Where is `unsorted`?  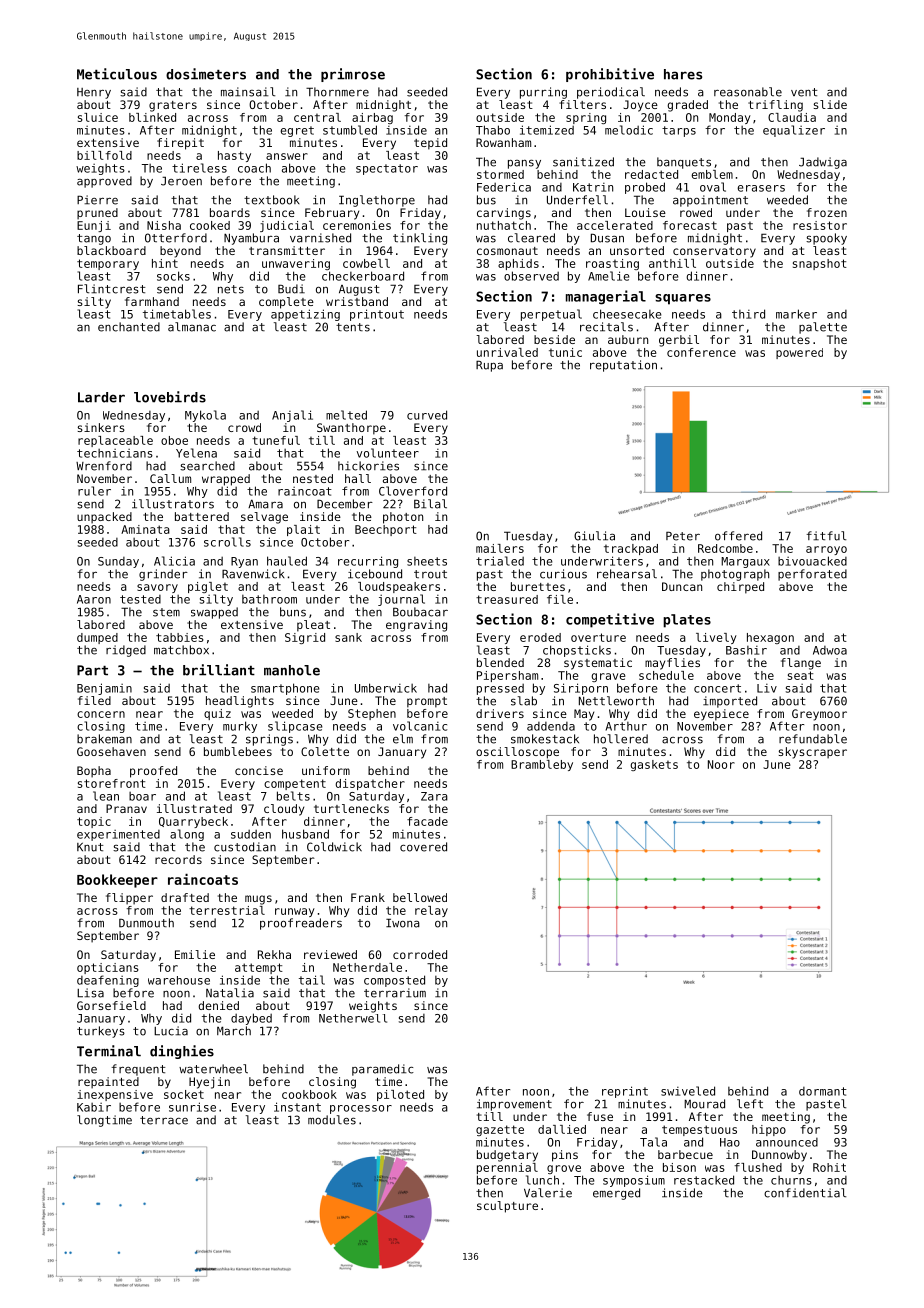 unsorted is located at coordinates (637, 250).
